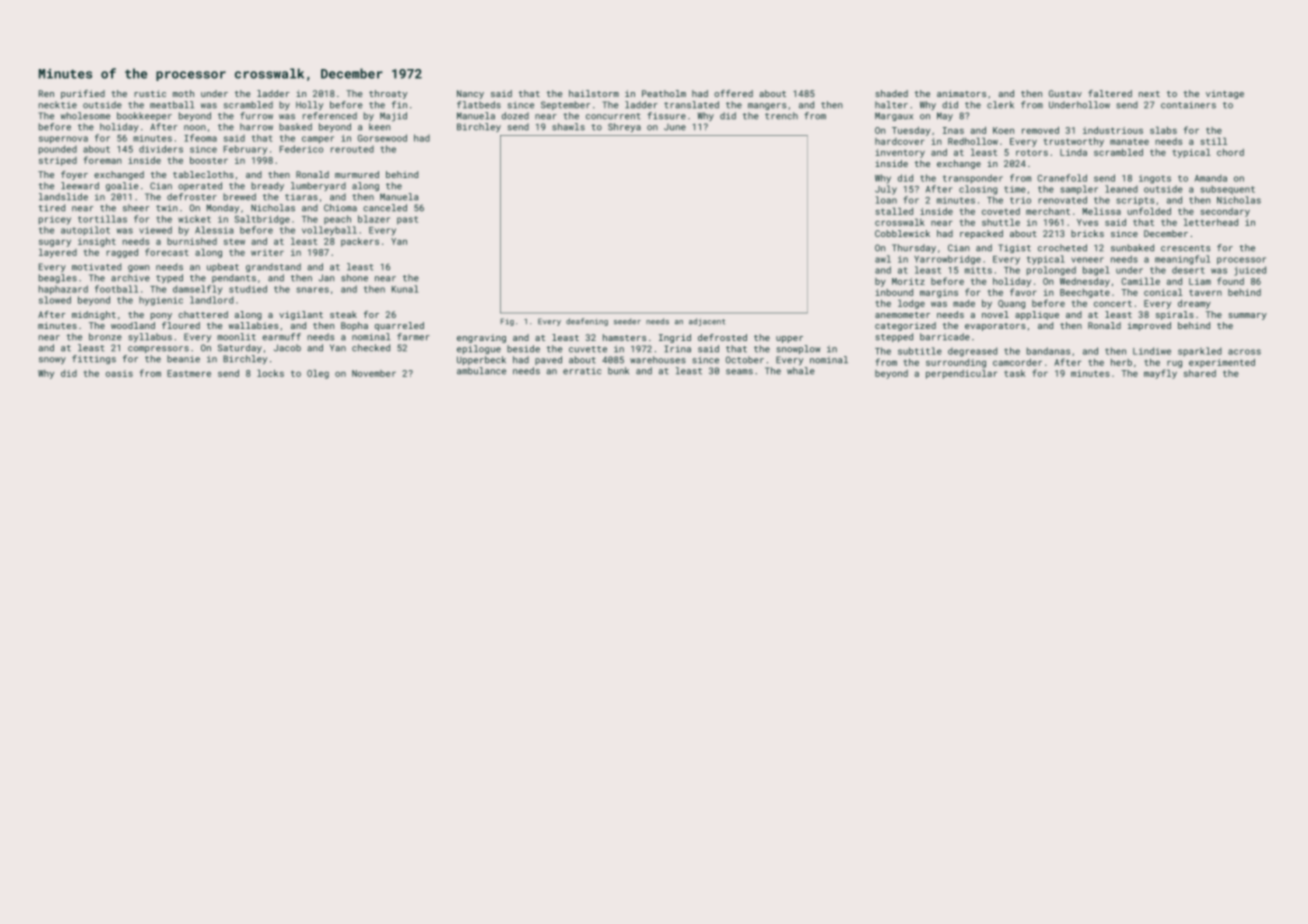 The width and height of the screenshot is (1308, 924). What do you see at coordinates (119, 373) in the screenshot?
I see `oasis` at bounding box center [119, 373].
